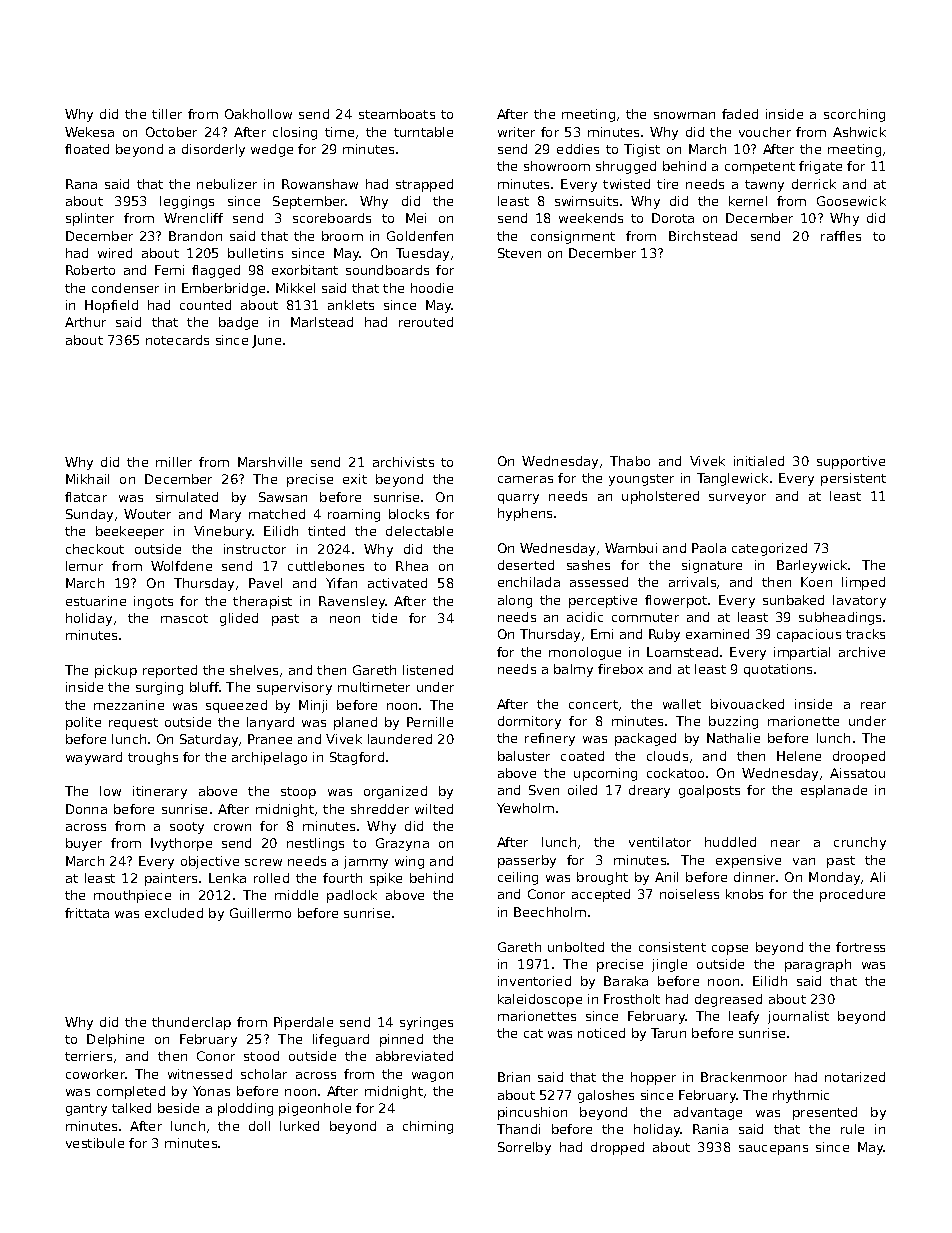 Image resolution: width=952 pixels, height=1233 pixels. I want to click on scorching, so click(854, 115).
